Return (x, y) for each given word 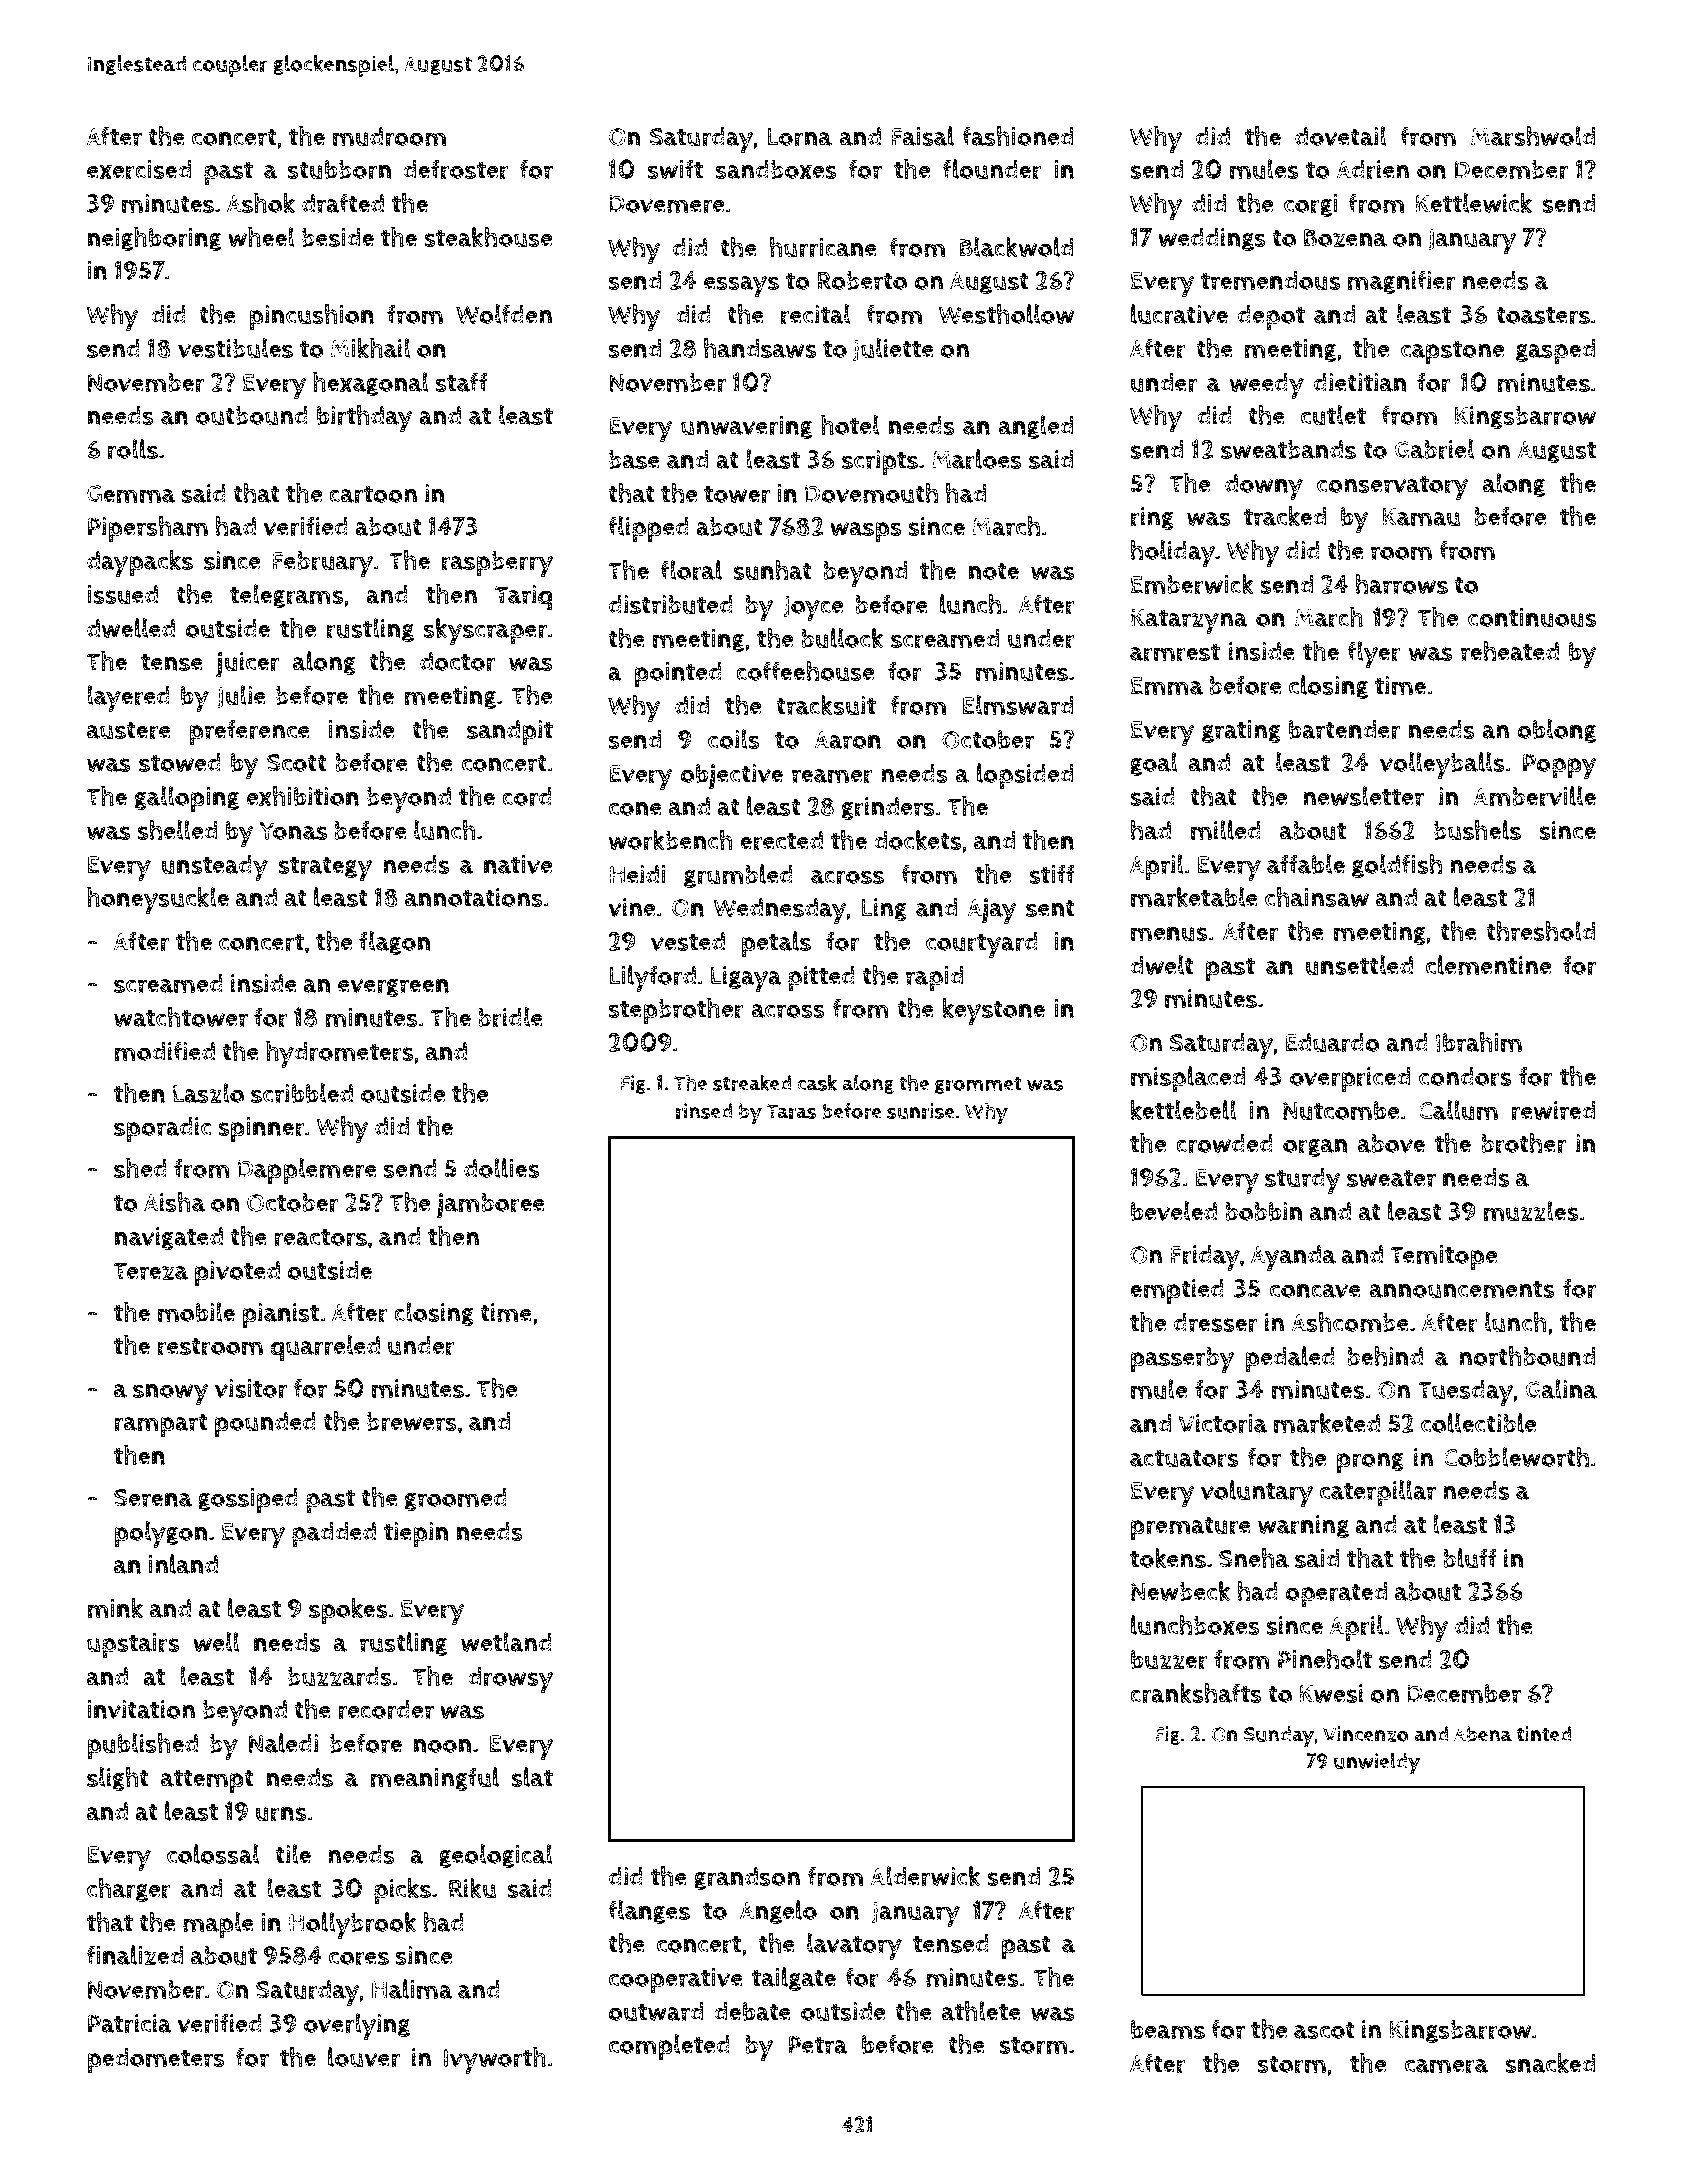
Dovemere (666, 204)
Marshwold (1533, 136)
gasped (1555, 351)
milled (1226, 830)
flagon (395, 943)
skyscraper (486, 631)
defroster (456, 169)
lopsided (1025, 776)
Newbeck (1180, 1591)
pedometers (156, 2060)
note (994, 571)
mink (115, 1608)
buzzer (1169, 1660)
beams (1168, 2029)
